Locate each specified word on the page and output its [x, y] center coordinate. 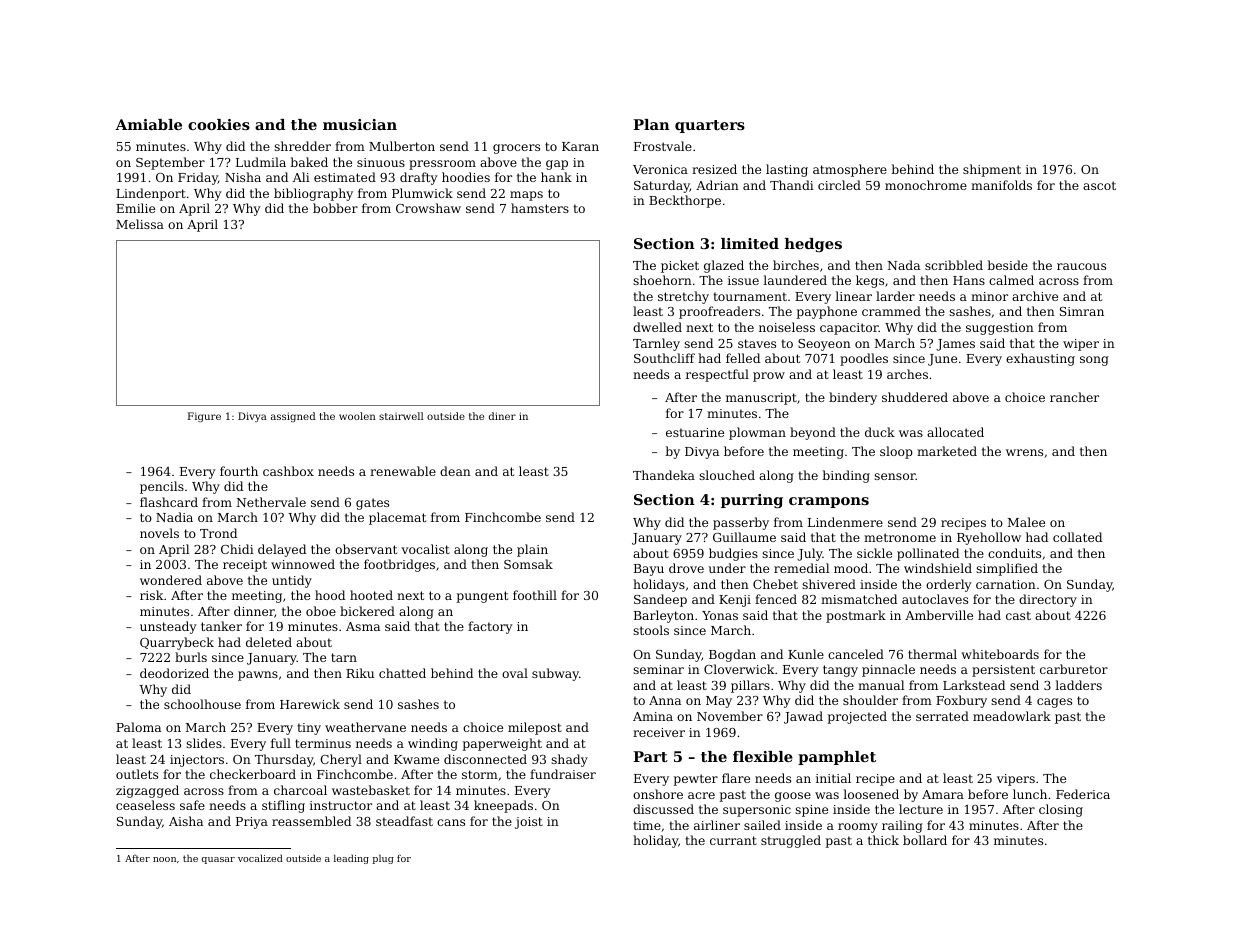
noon [164, 859]
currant [733, 840]
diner [502, 416]
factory [490, 627]
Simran [1082, 311]
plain [532, 550]
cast [1018, 615]
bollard [925, 840]
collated [1077, 537]
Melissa [140, 224]
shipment [992, 170]
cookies [219, 124]
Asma [363, 626]
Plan [651, 124]
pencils [162, 487]
